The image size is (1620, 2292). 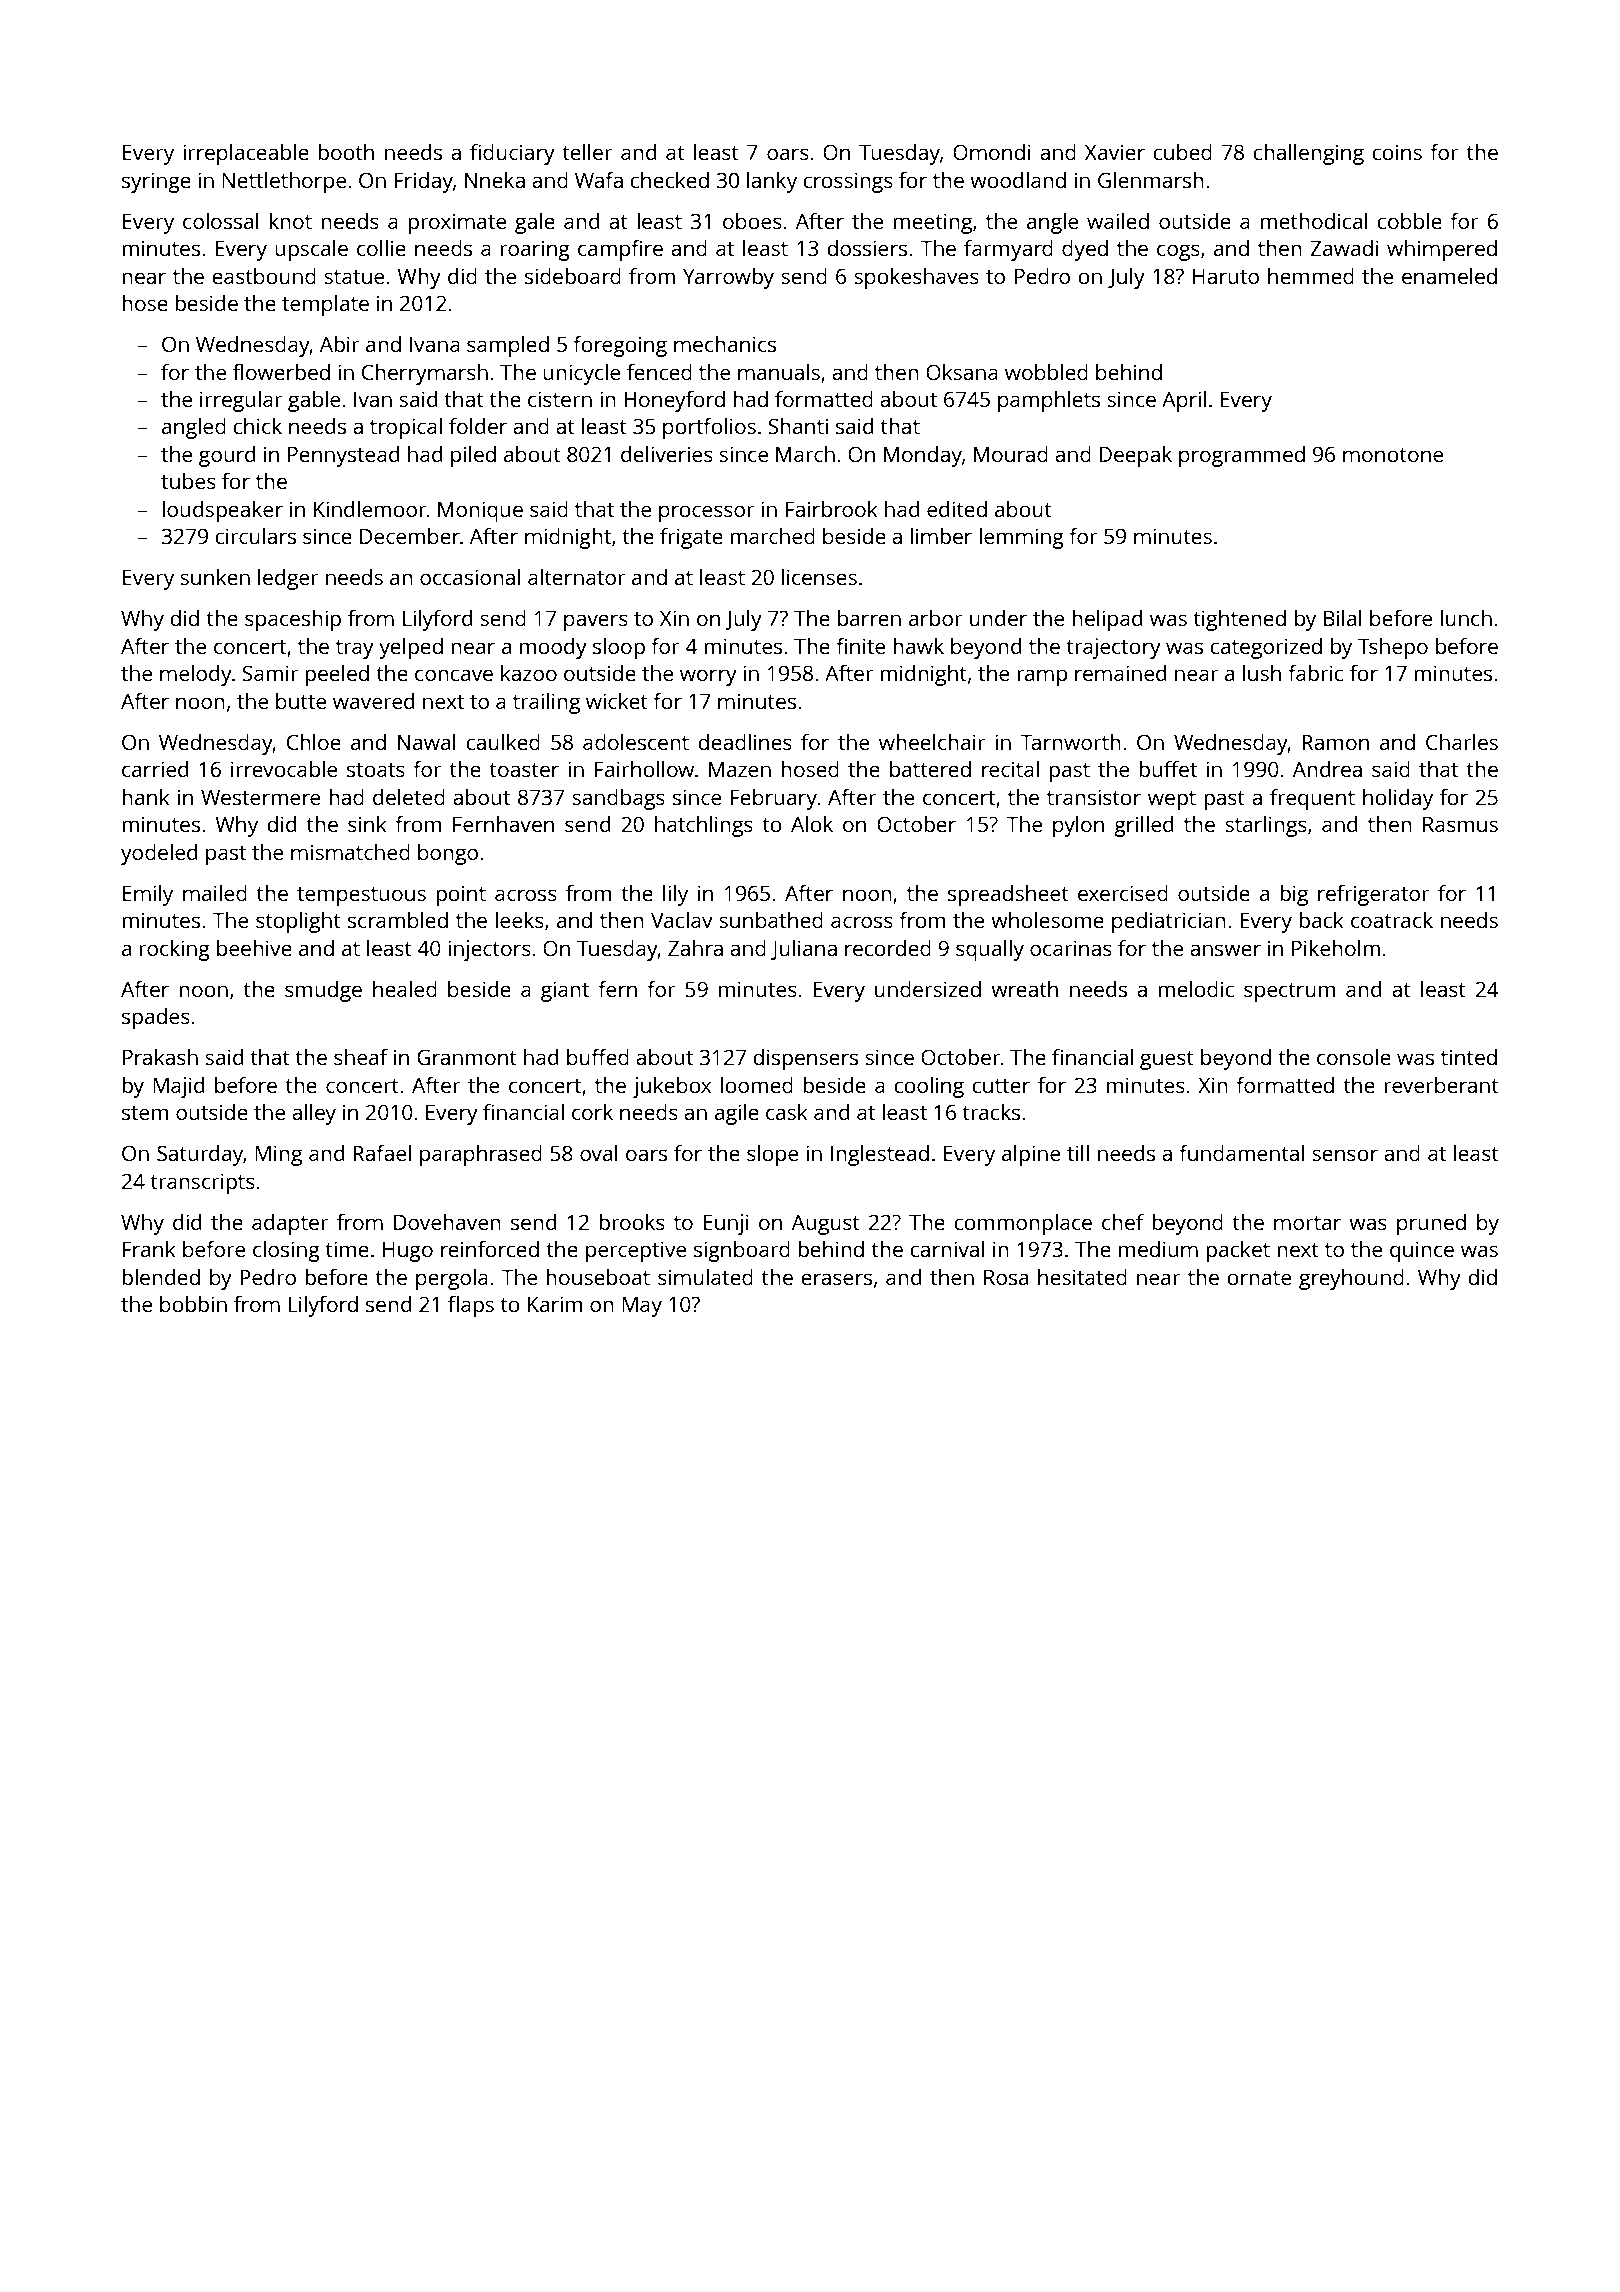 What do you see at coordinates (467, 1057) in the document?
I see `Granmont` at bounding box center [467, 1057].
